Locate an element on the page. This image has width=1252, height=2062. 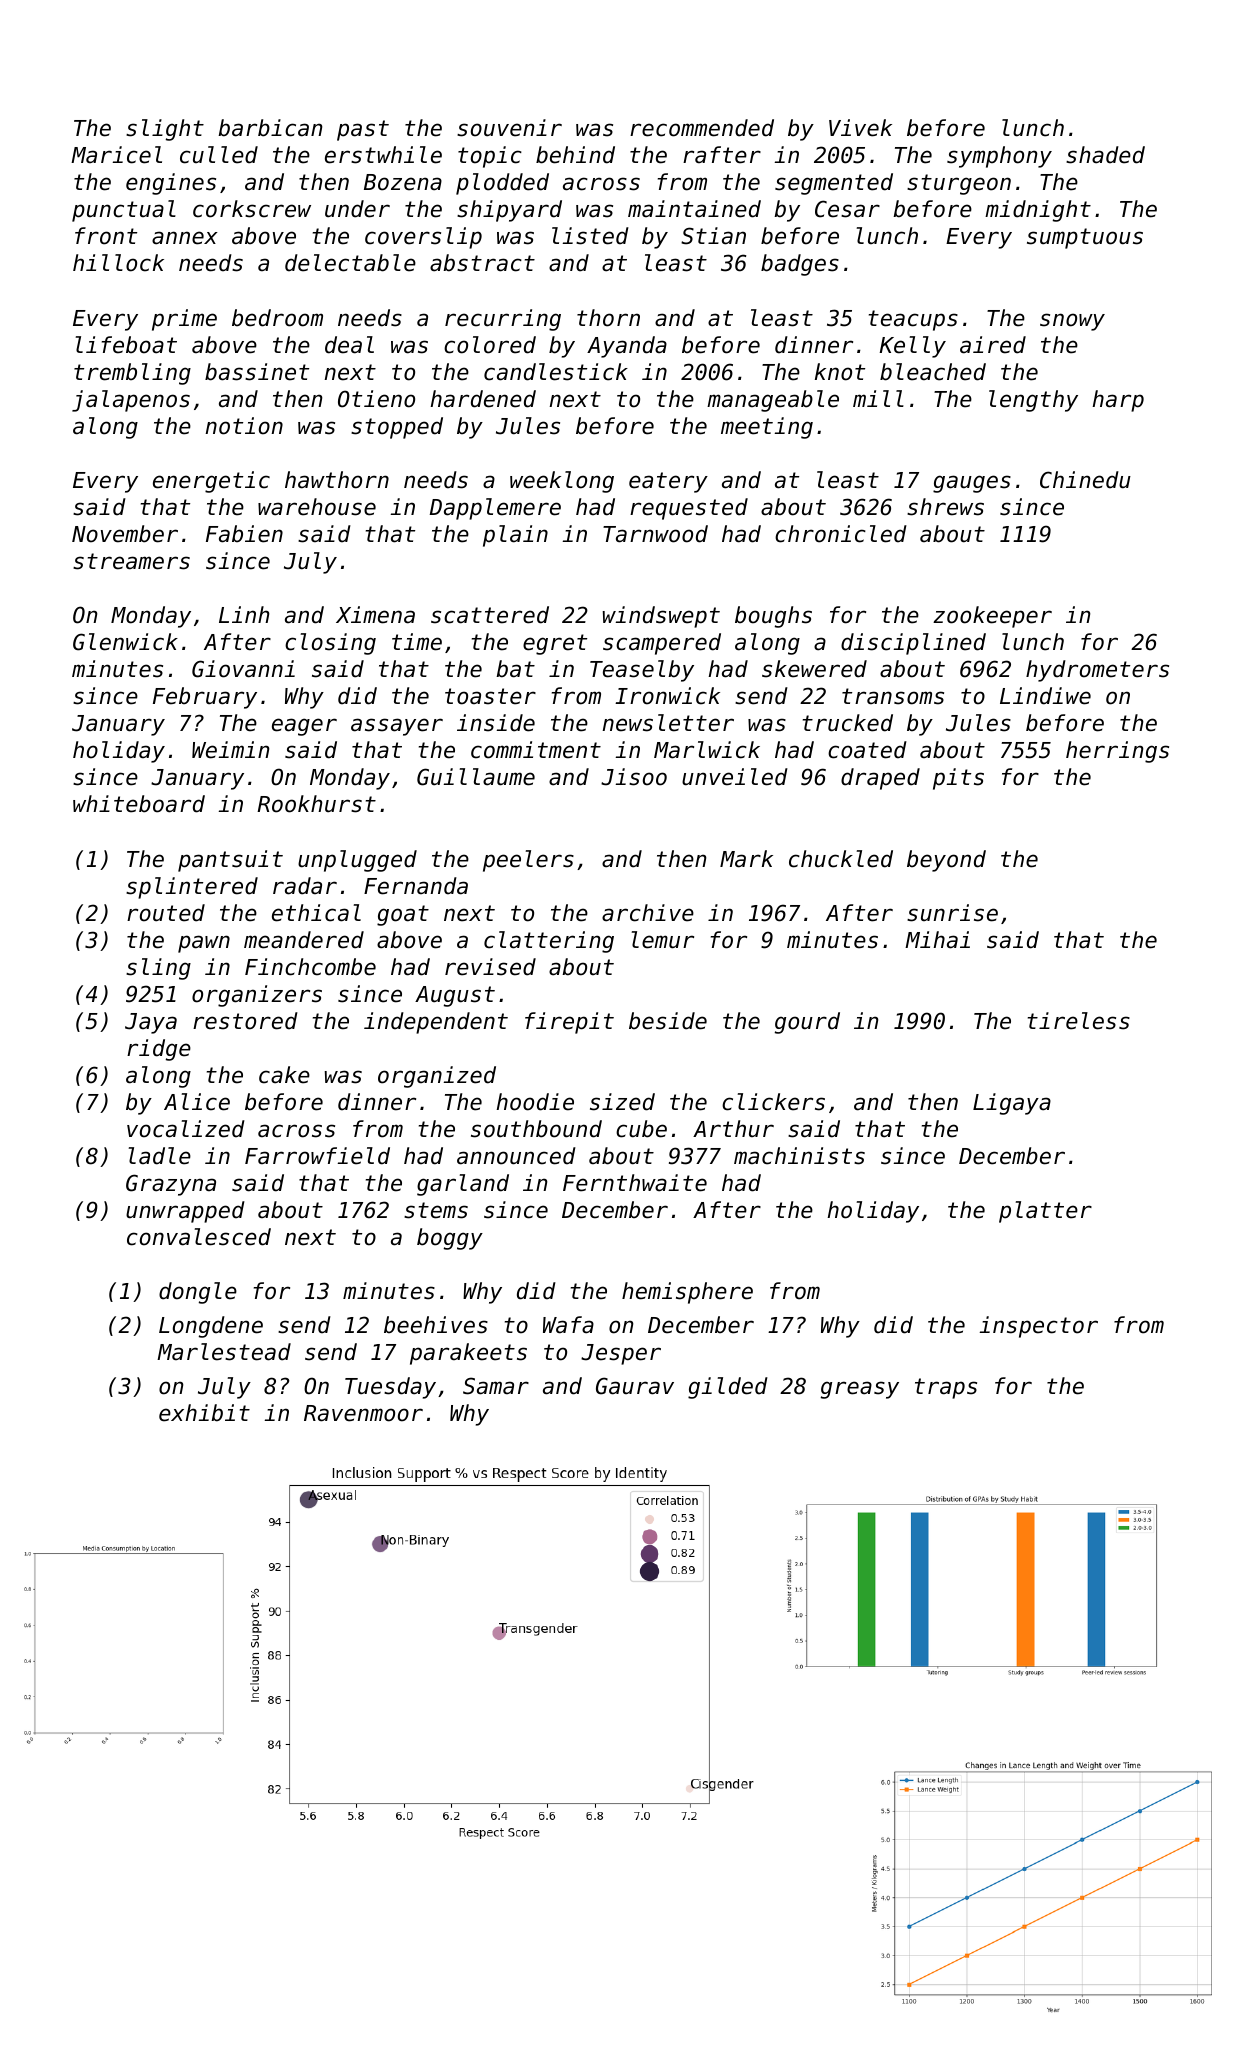
inspector is located at coordinates (1039, 1327).
